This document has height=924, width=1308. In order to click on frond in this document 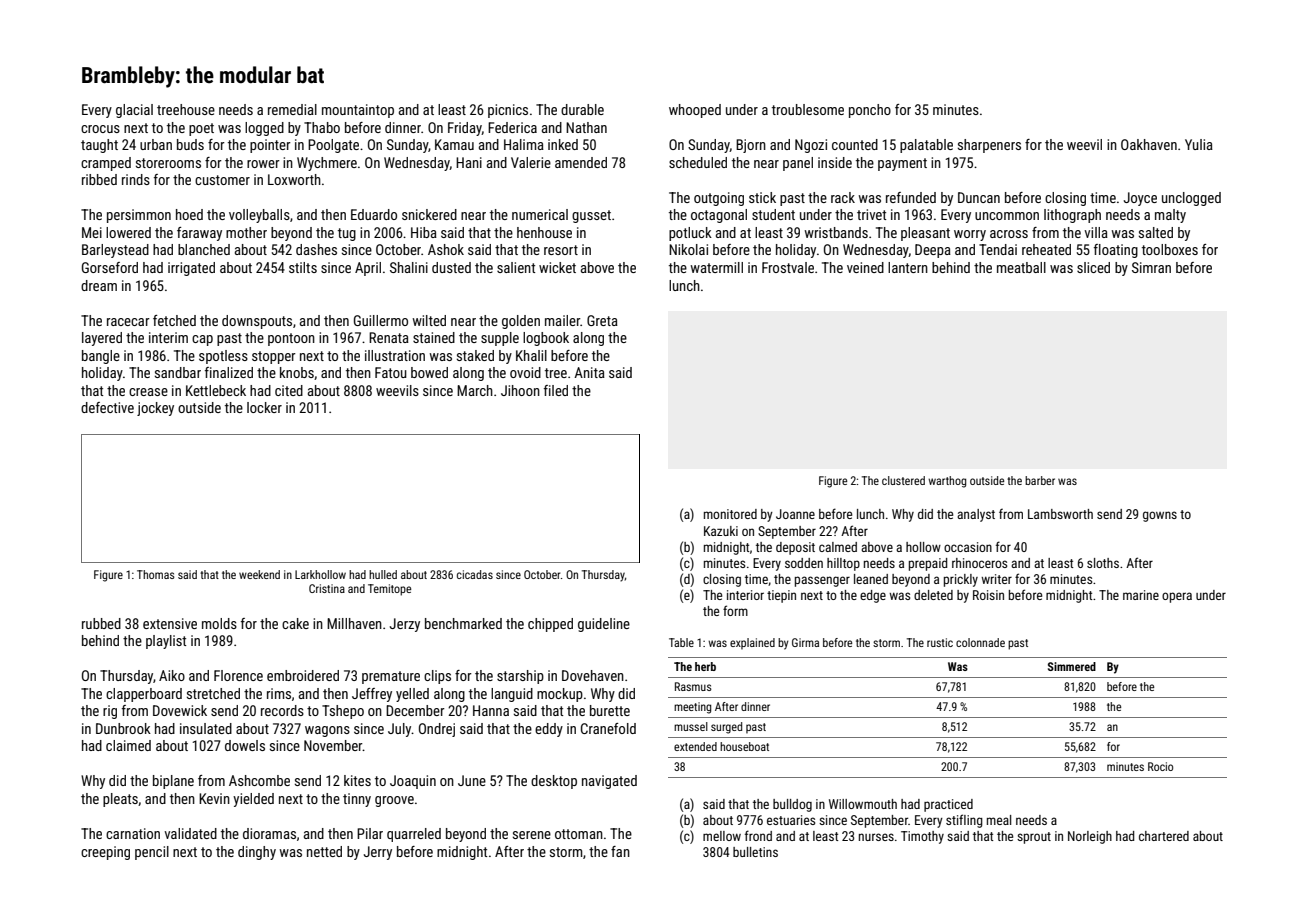, I will do `click(758, 835)`.
